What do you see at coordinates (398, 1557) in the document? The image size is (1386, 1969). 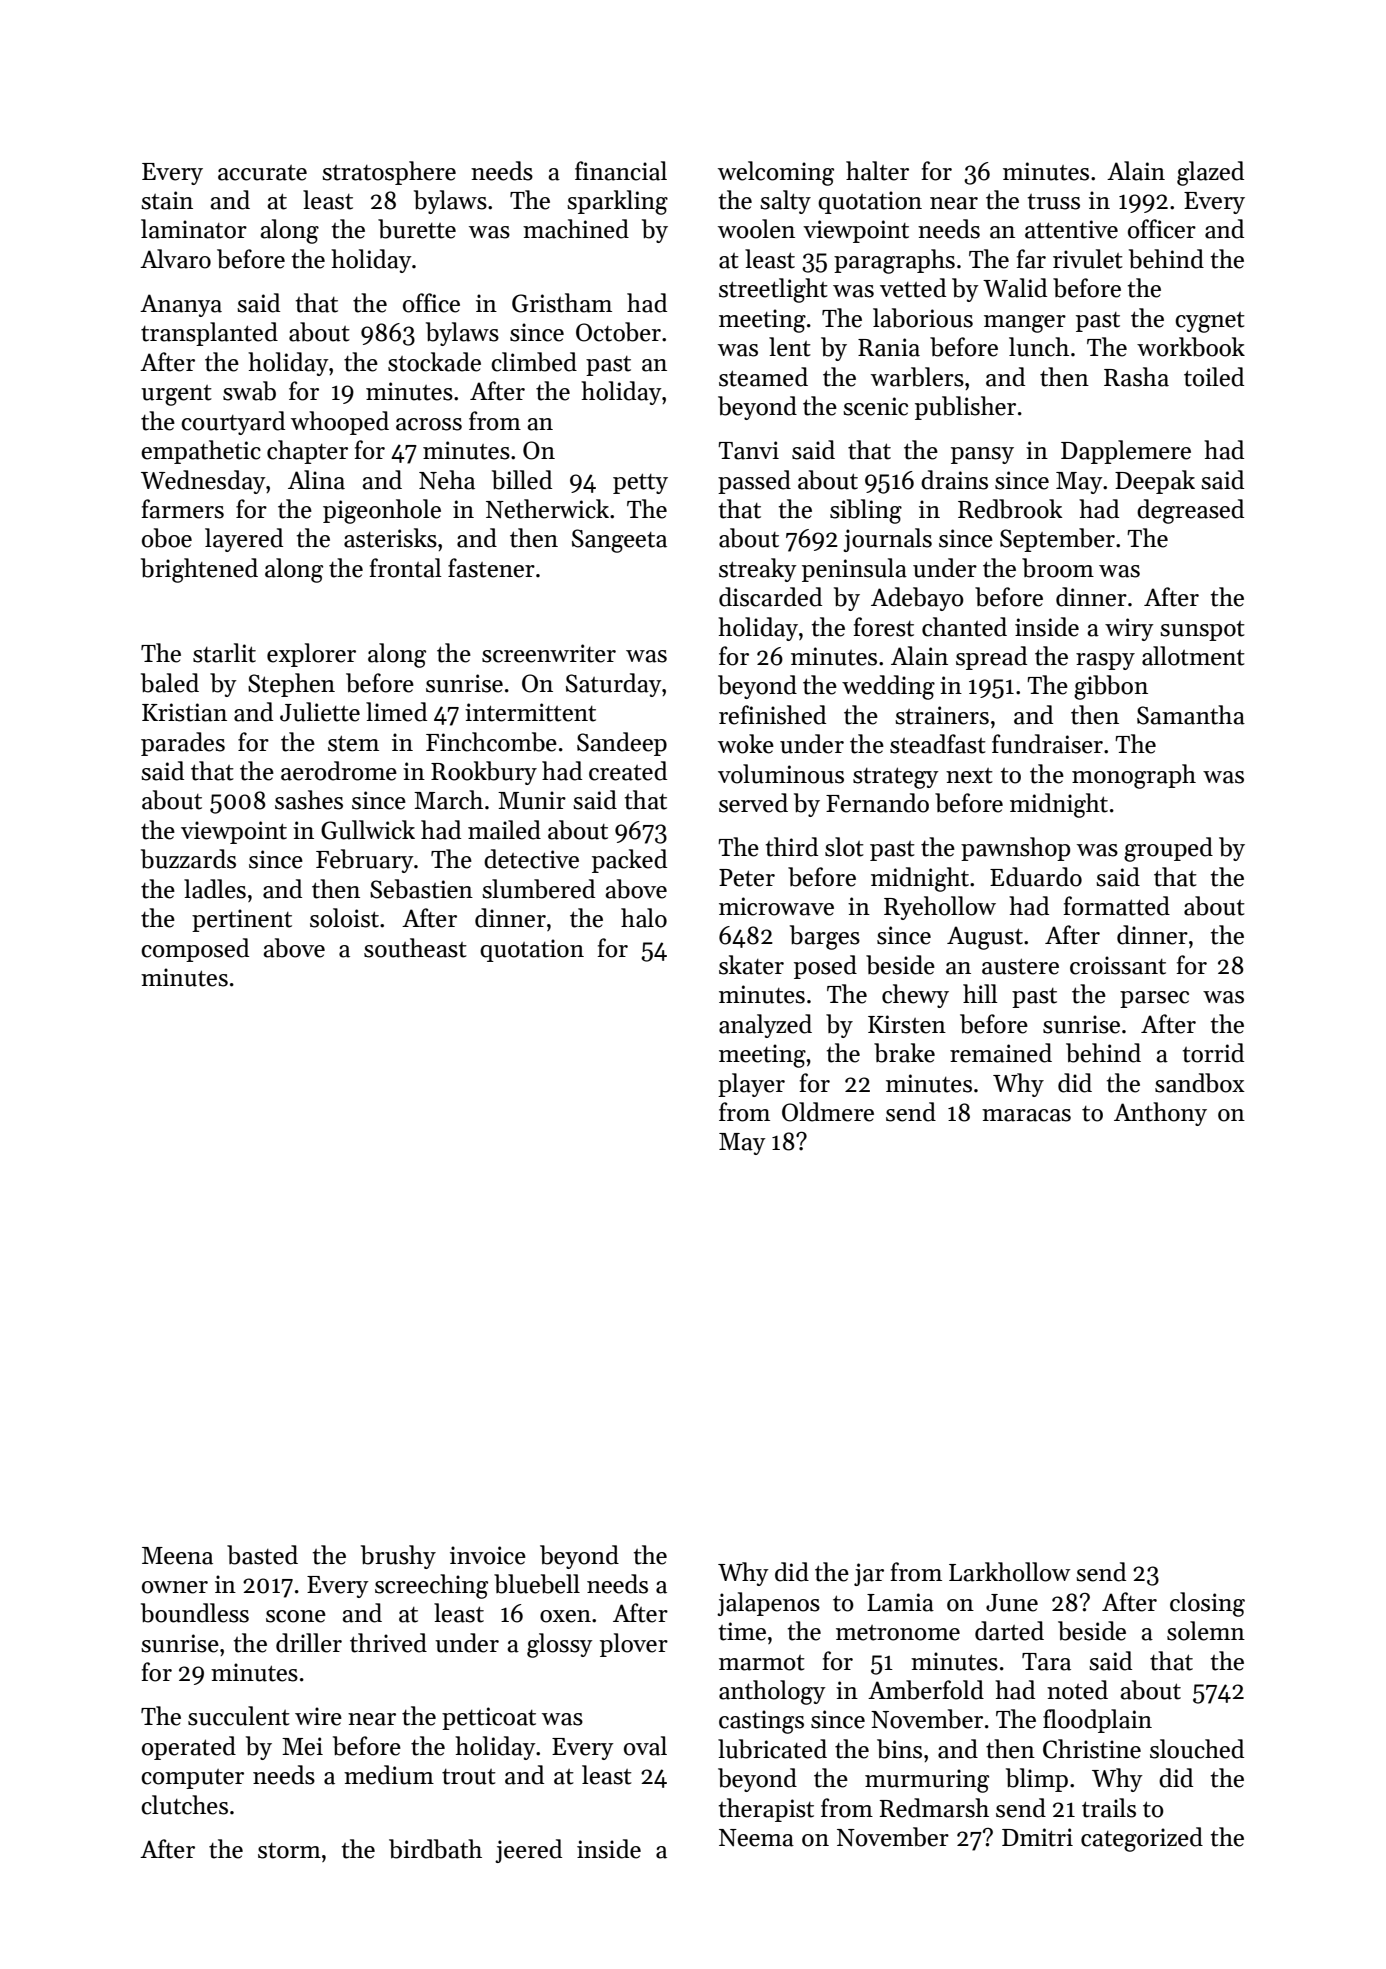 I see `brushy` at bounding box center [398, 1557].
